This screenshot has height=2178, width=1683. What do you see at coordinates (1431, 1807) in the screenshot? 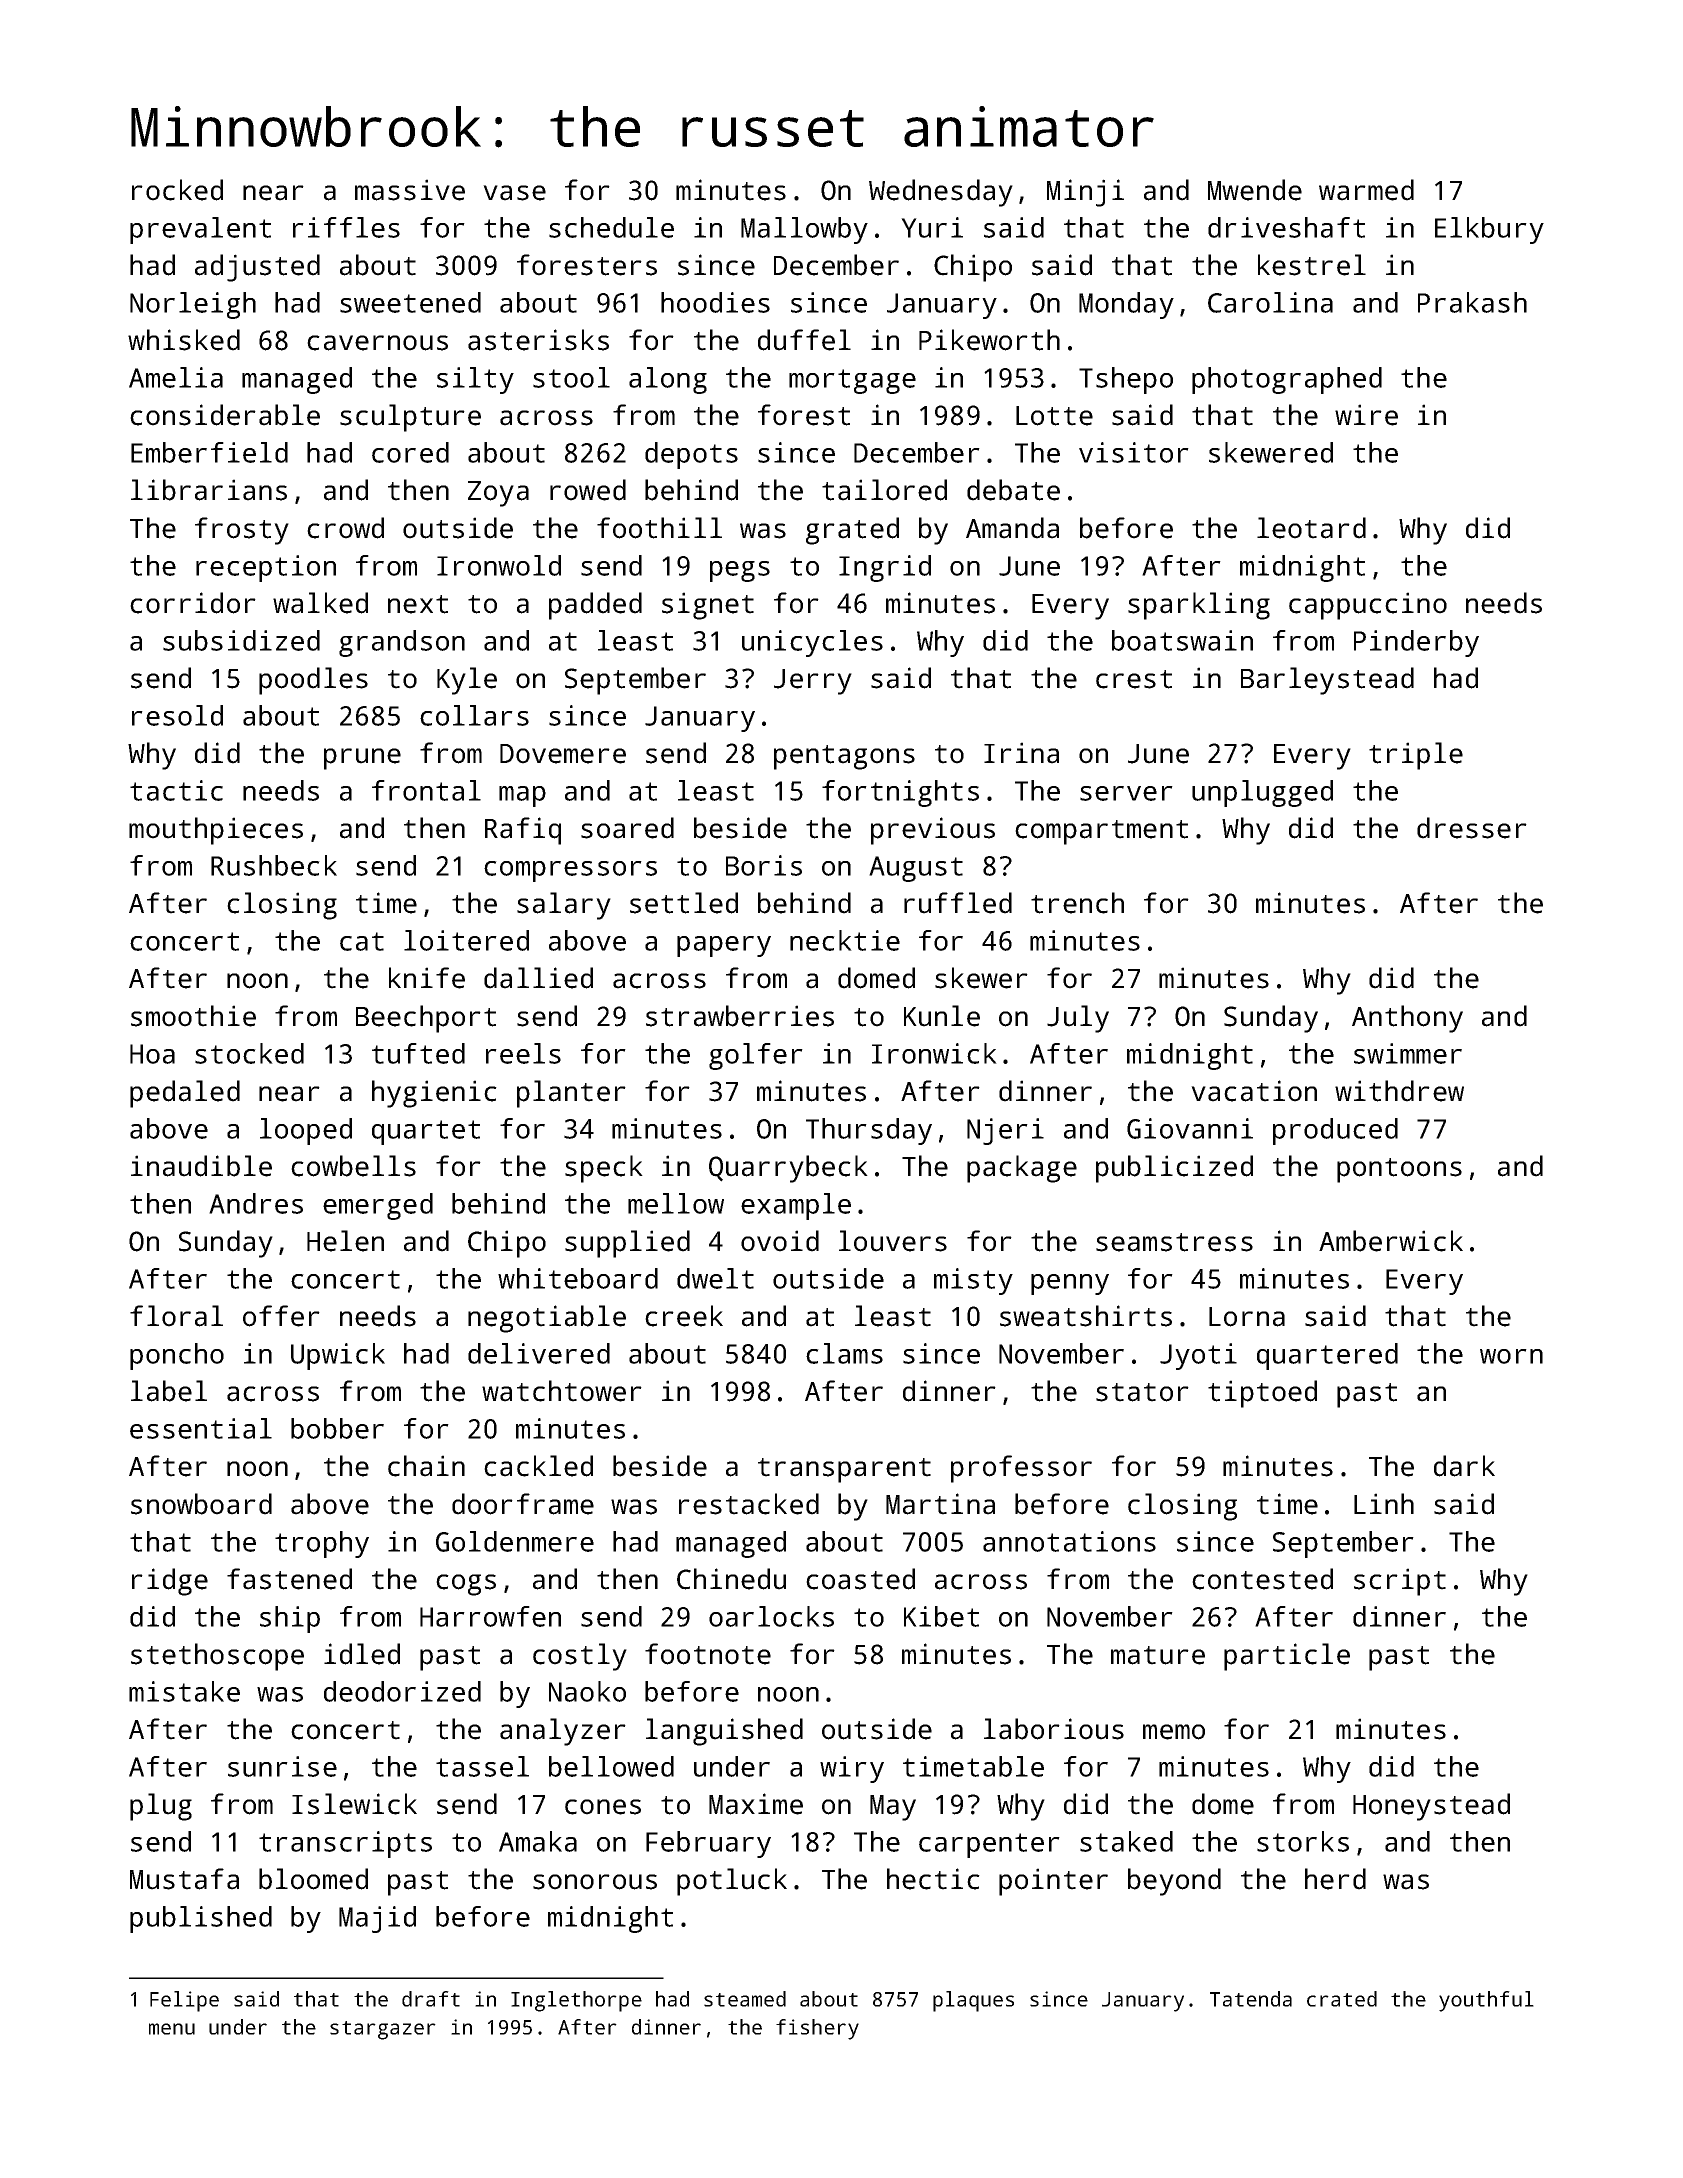
I see `Honeystead` at bounding box center [1431, 1807].
